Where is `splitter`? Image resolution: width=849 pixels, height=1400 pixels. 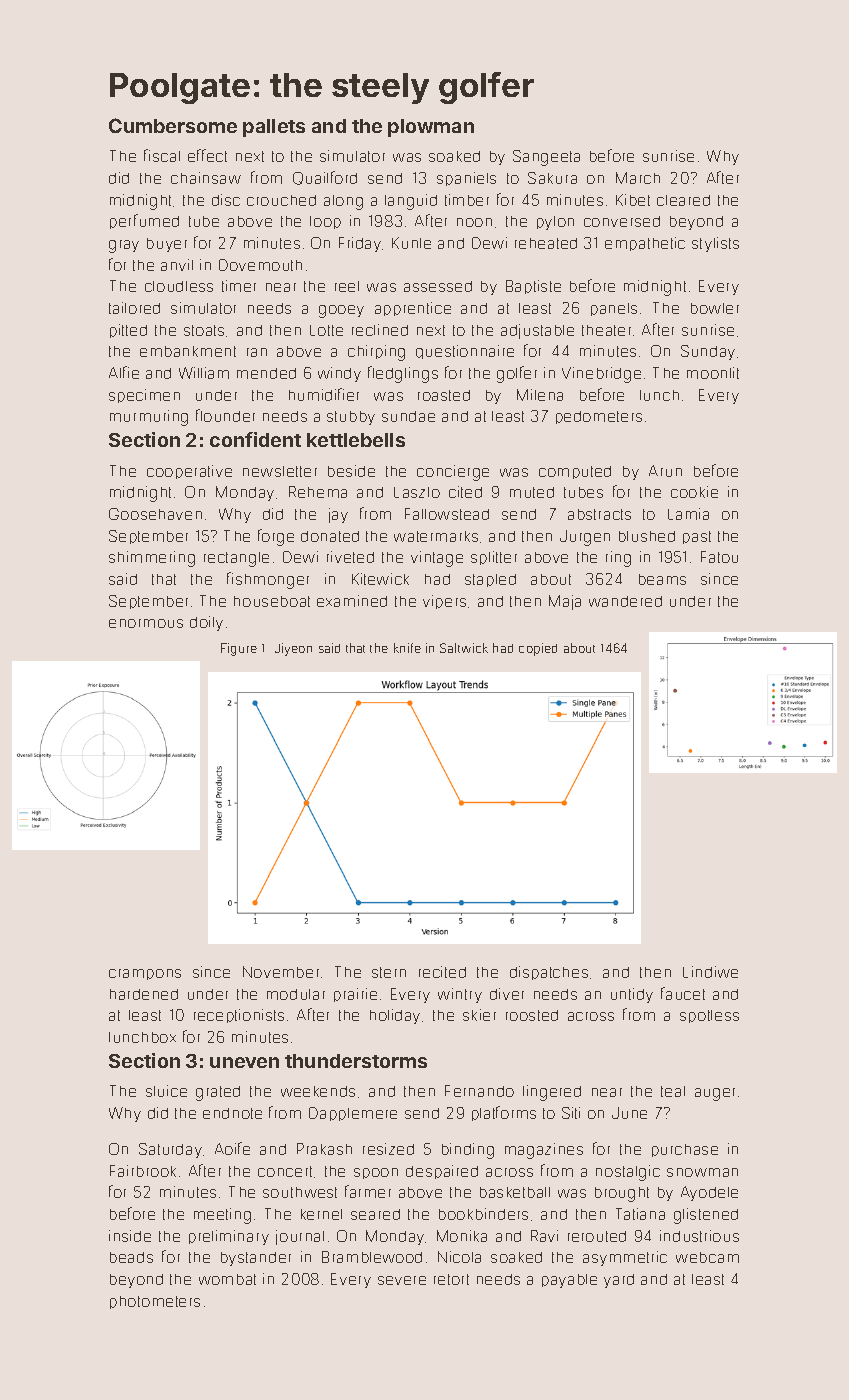 splitter is located at coordinates (494, 558).
